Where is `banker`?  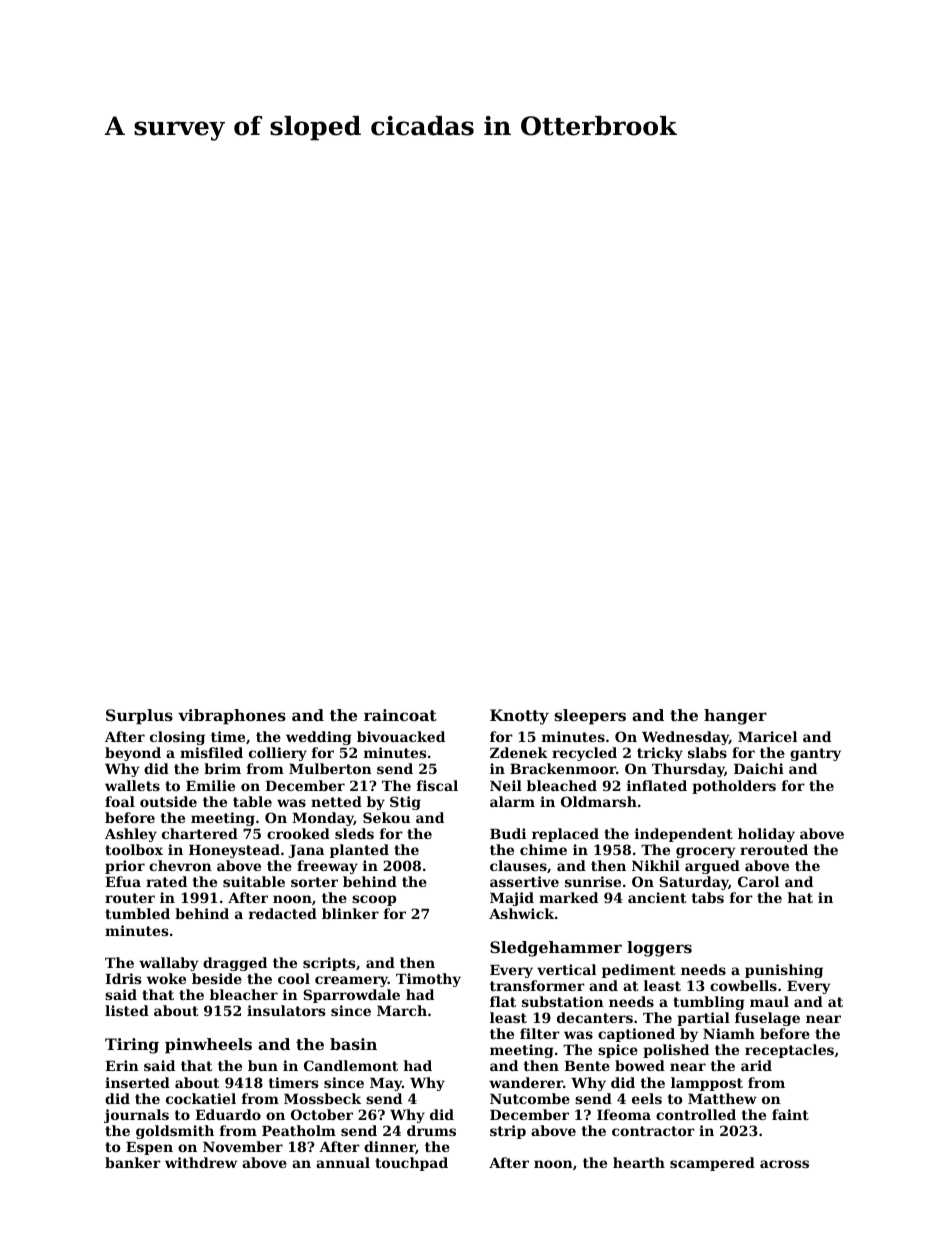 banker is located at coordinates (133, 1162).
